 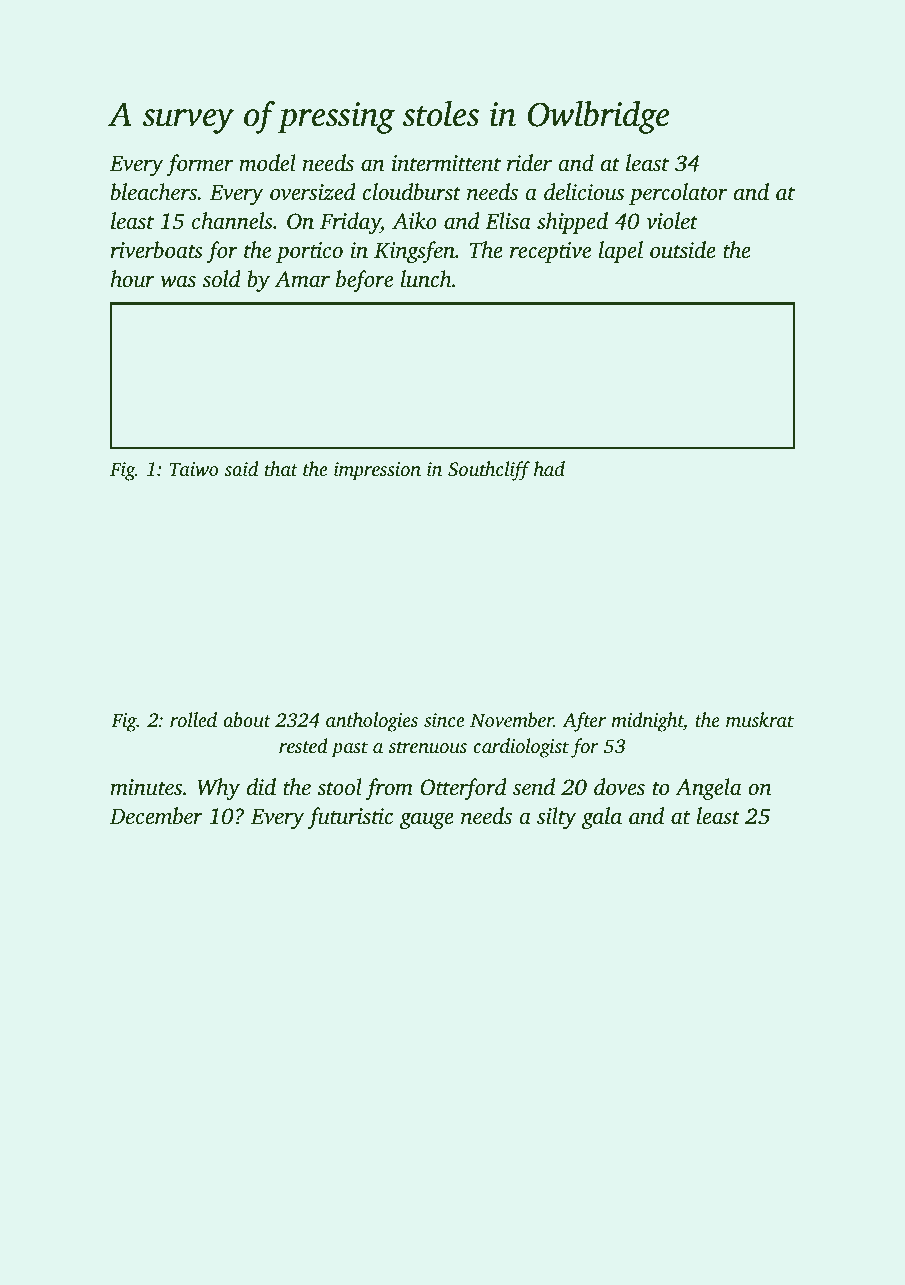 What do you see at coordinates (156, 816) in the image?
I see `December` at bounding box center [156, 816].
